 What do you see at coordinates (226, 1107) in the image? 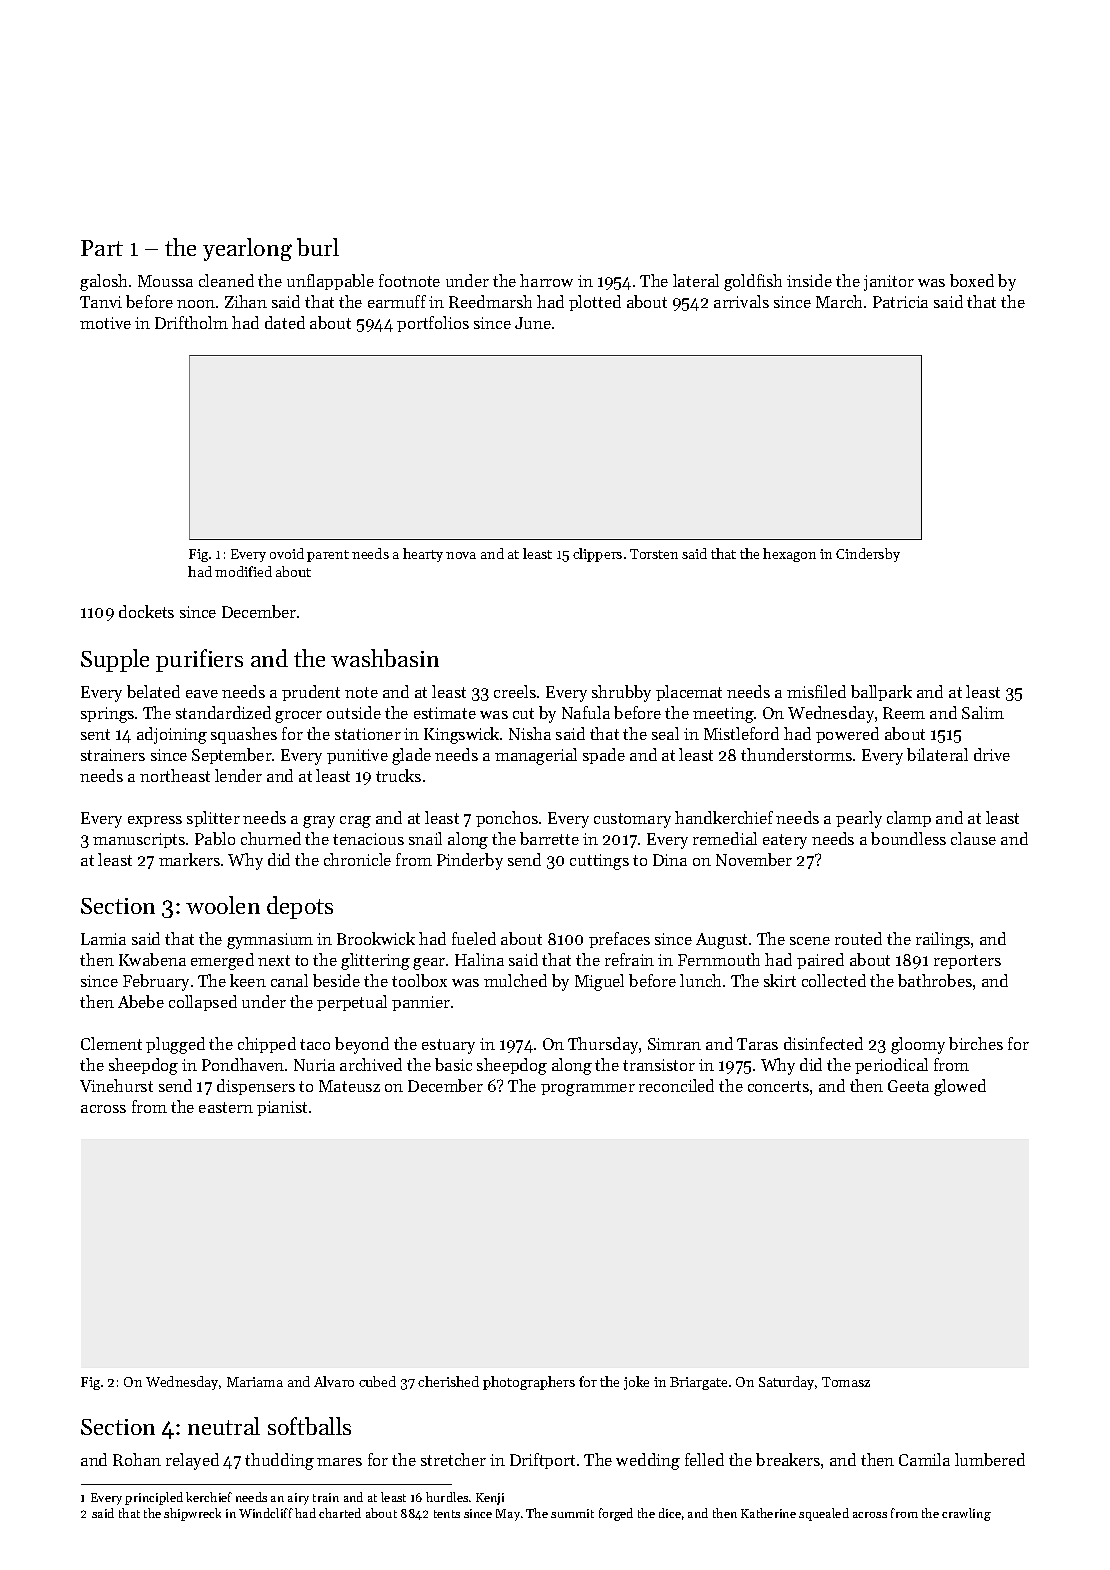
I see `eastern` at bounding box center [226, 1107].
